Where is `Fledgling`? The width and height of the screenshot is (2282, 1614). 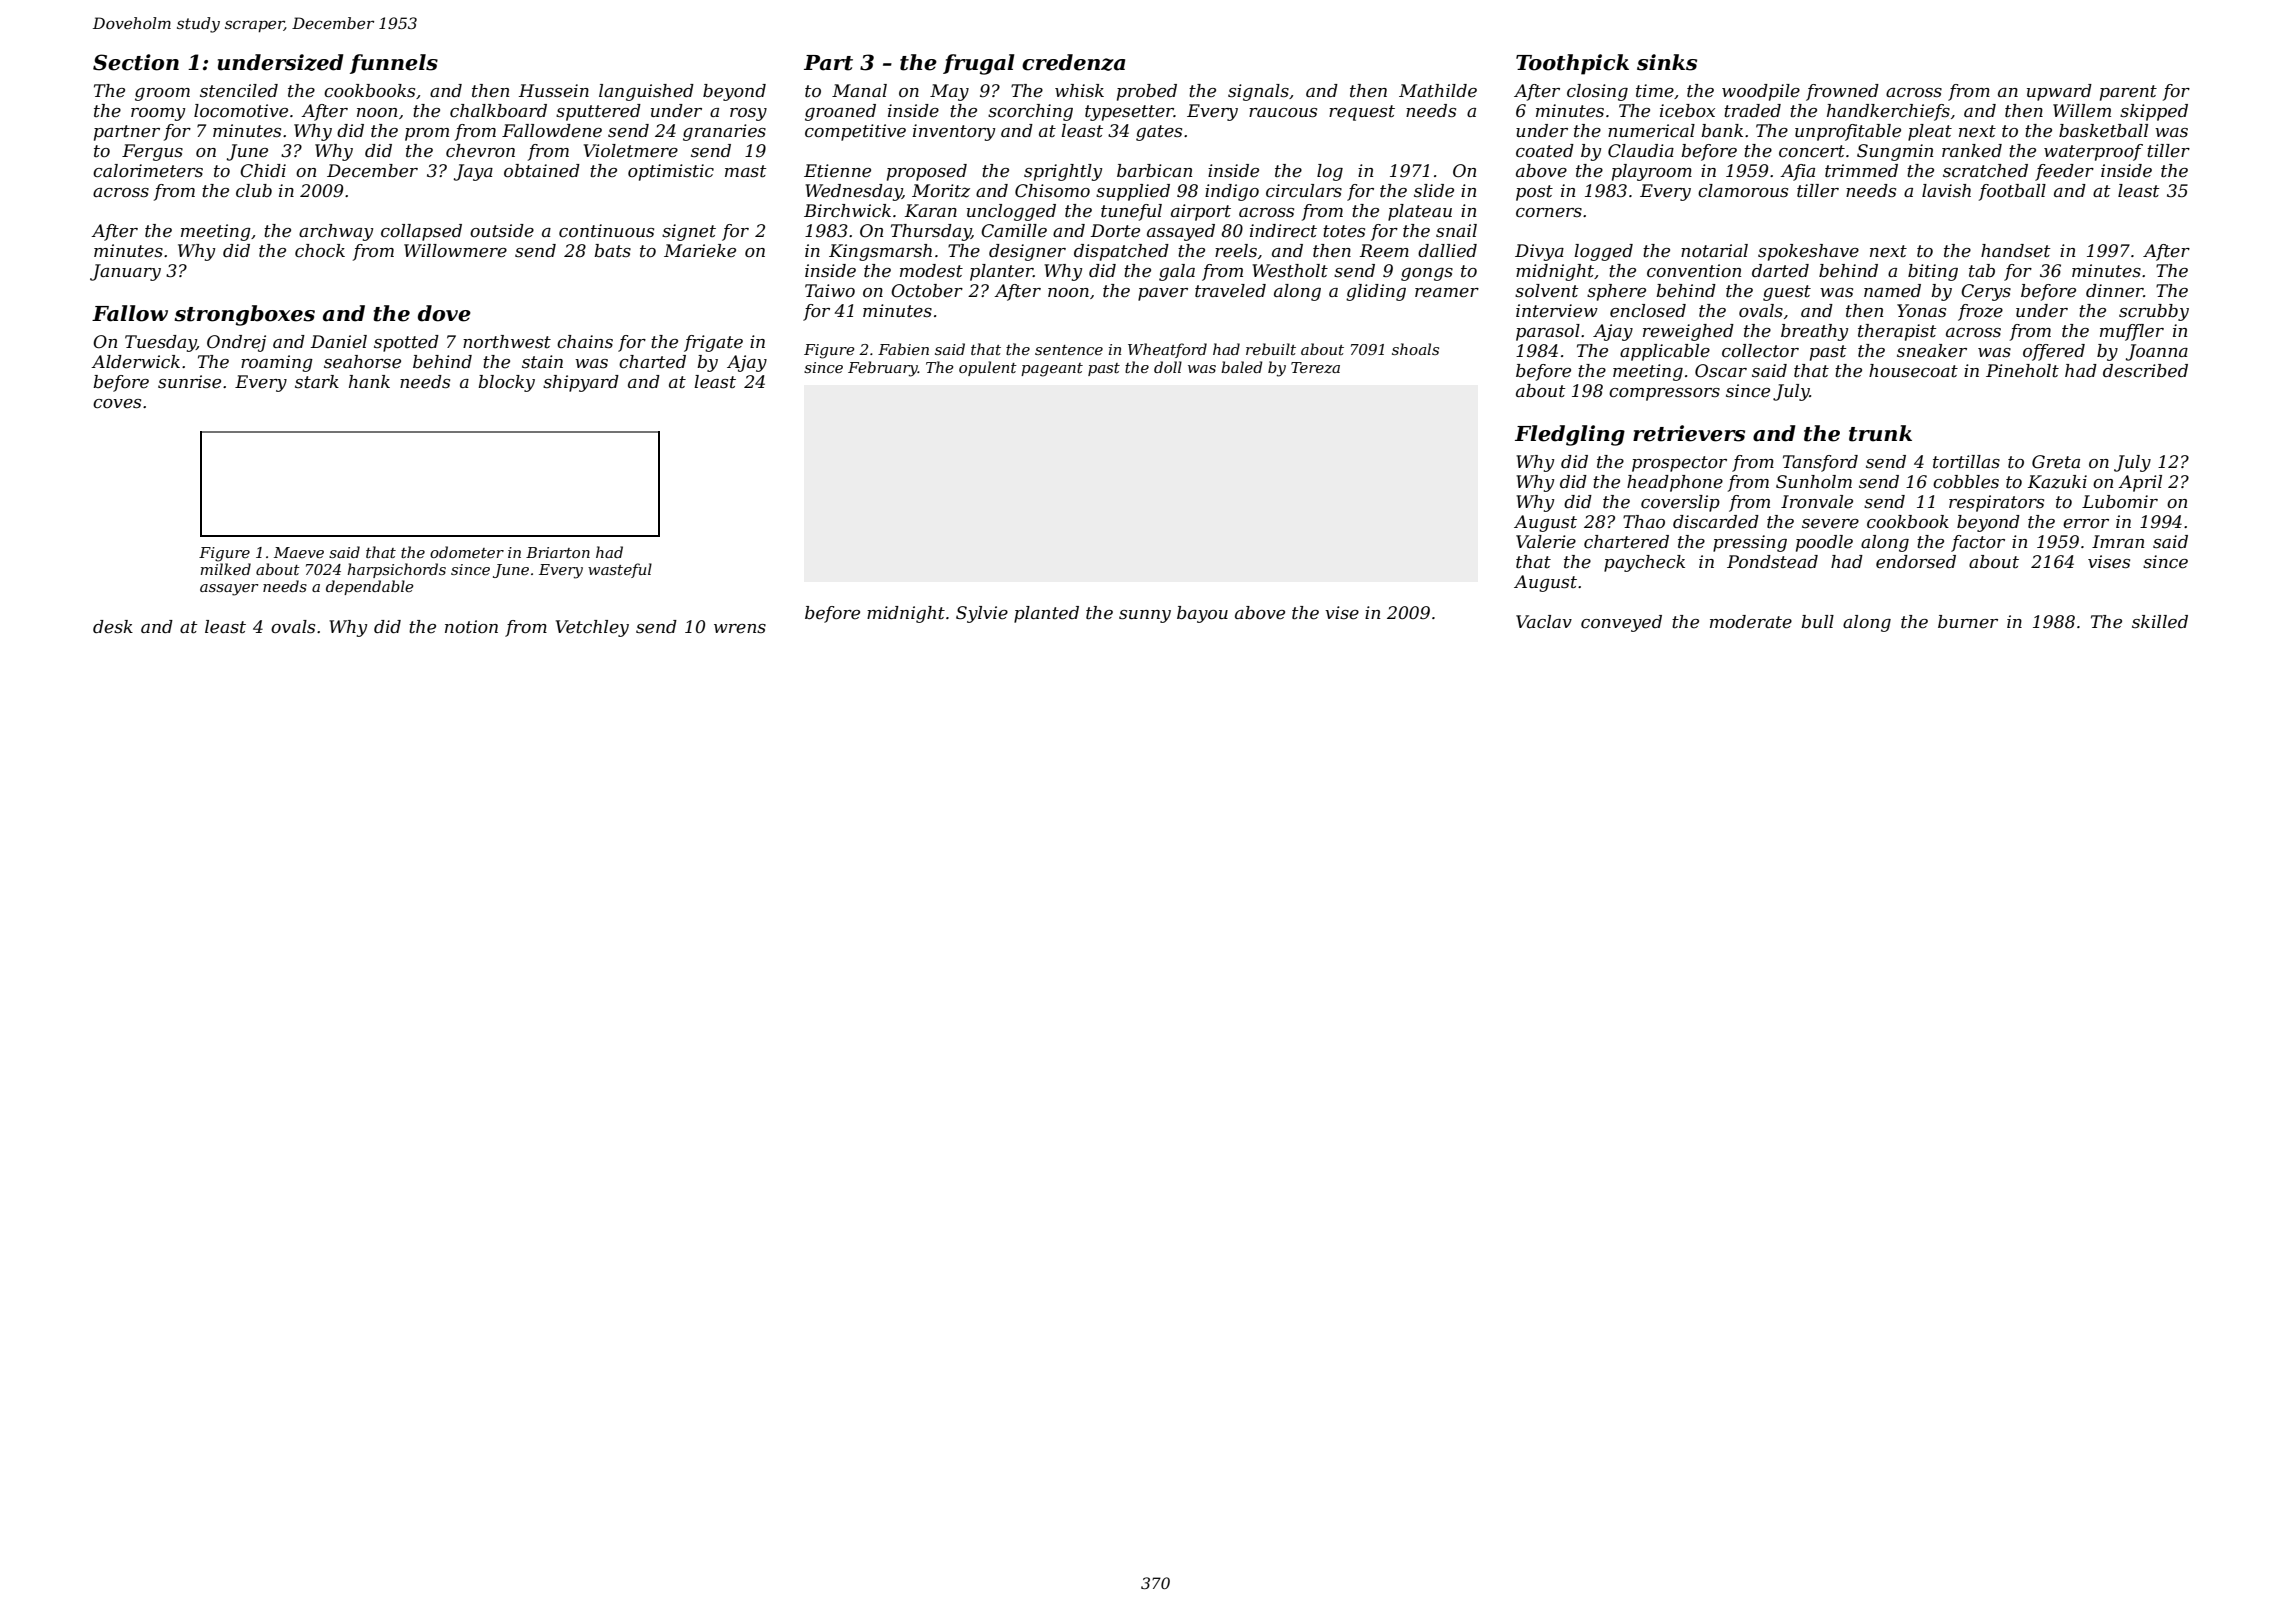
Fledgling is located at coordinates (1570, 435).
